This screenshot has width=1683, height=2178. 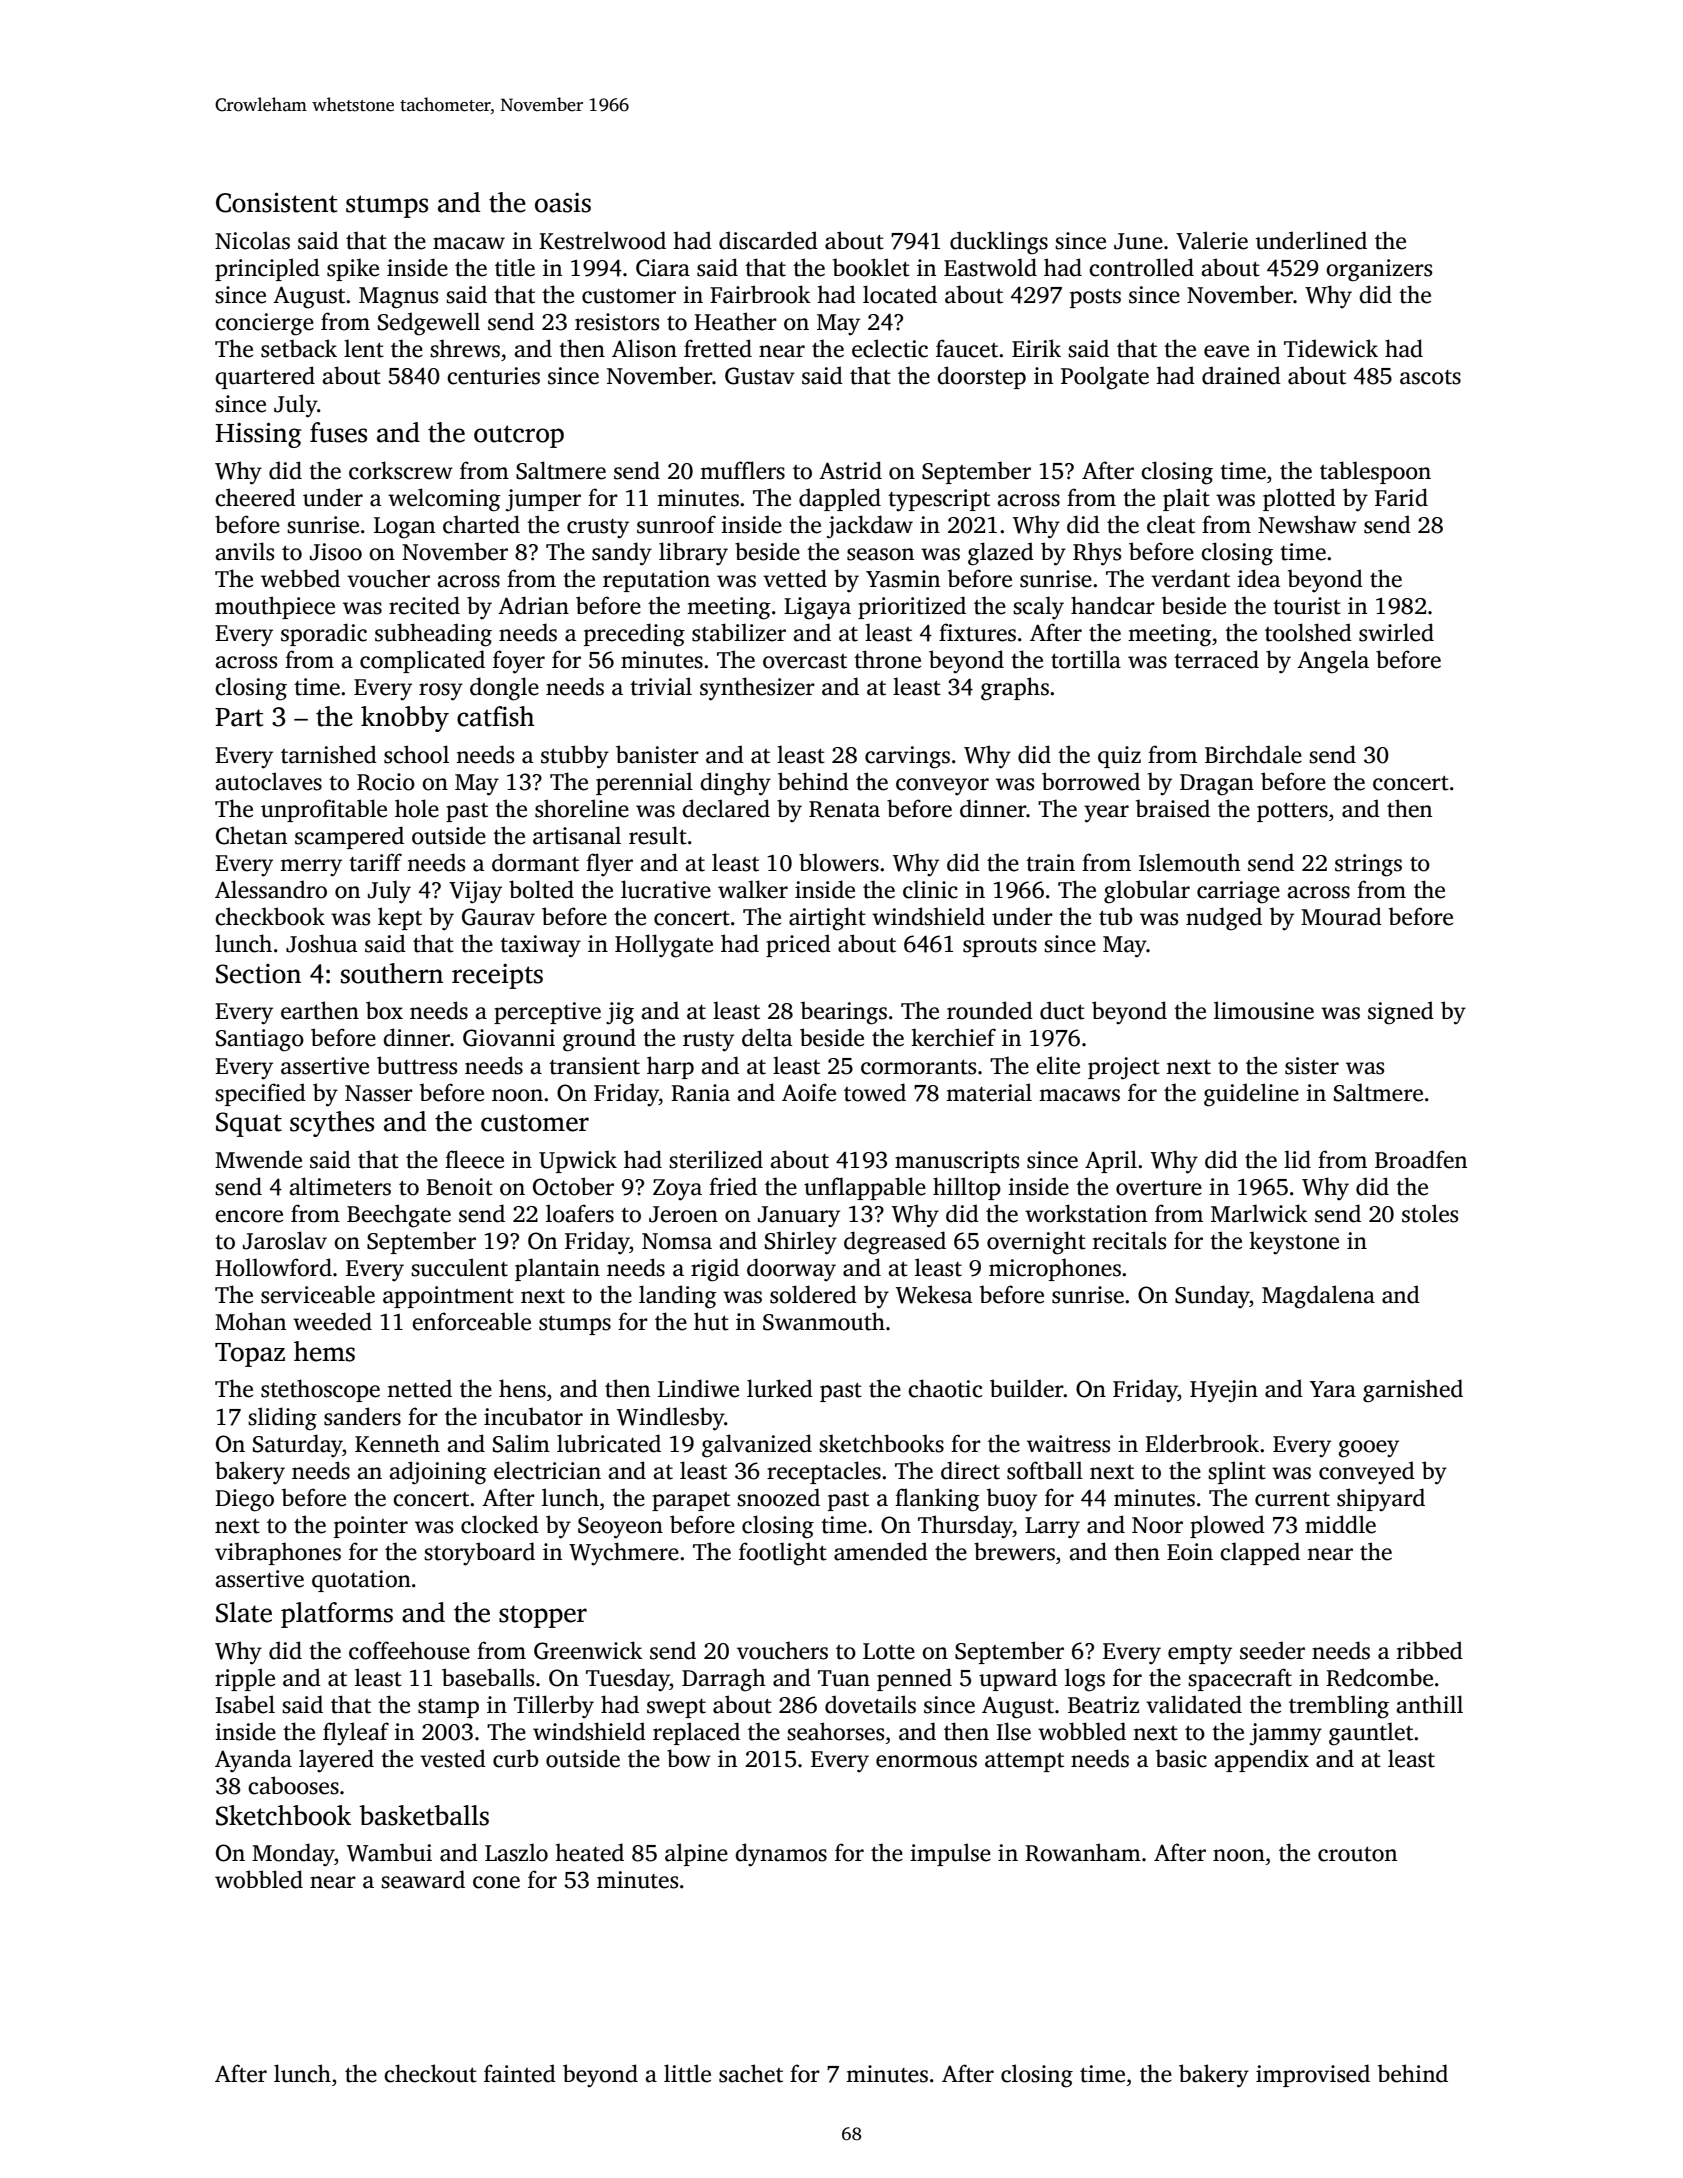 What do you see at coordinates (1062, 1010) in the screenshot?
I see `duct` at bounding box center [1062, 1010].
